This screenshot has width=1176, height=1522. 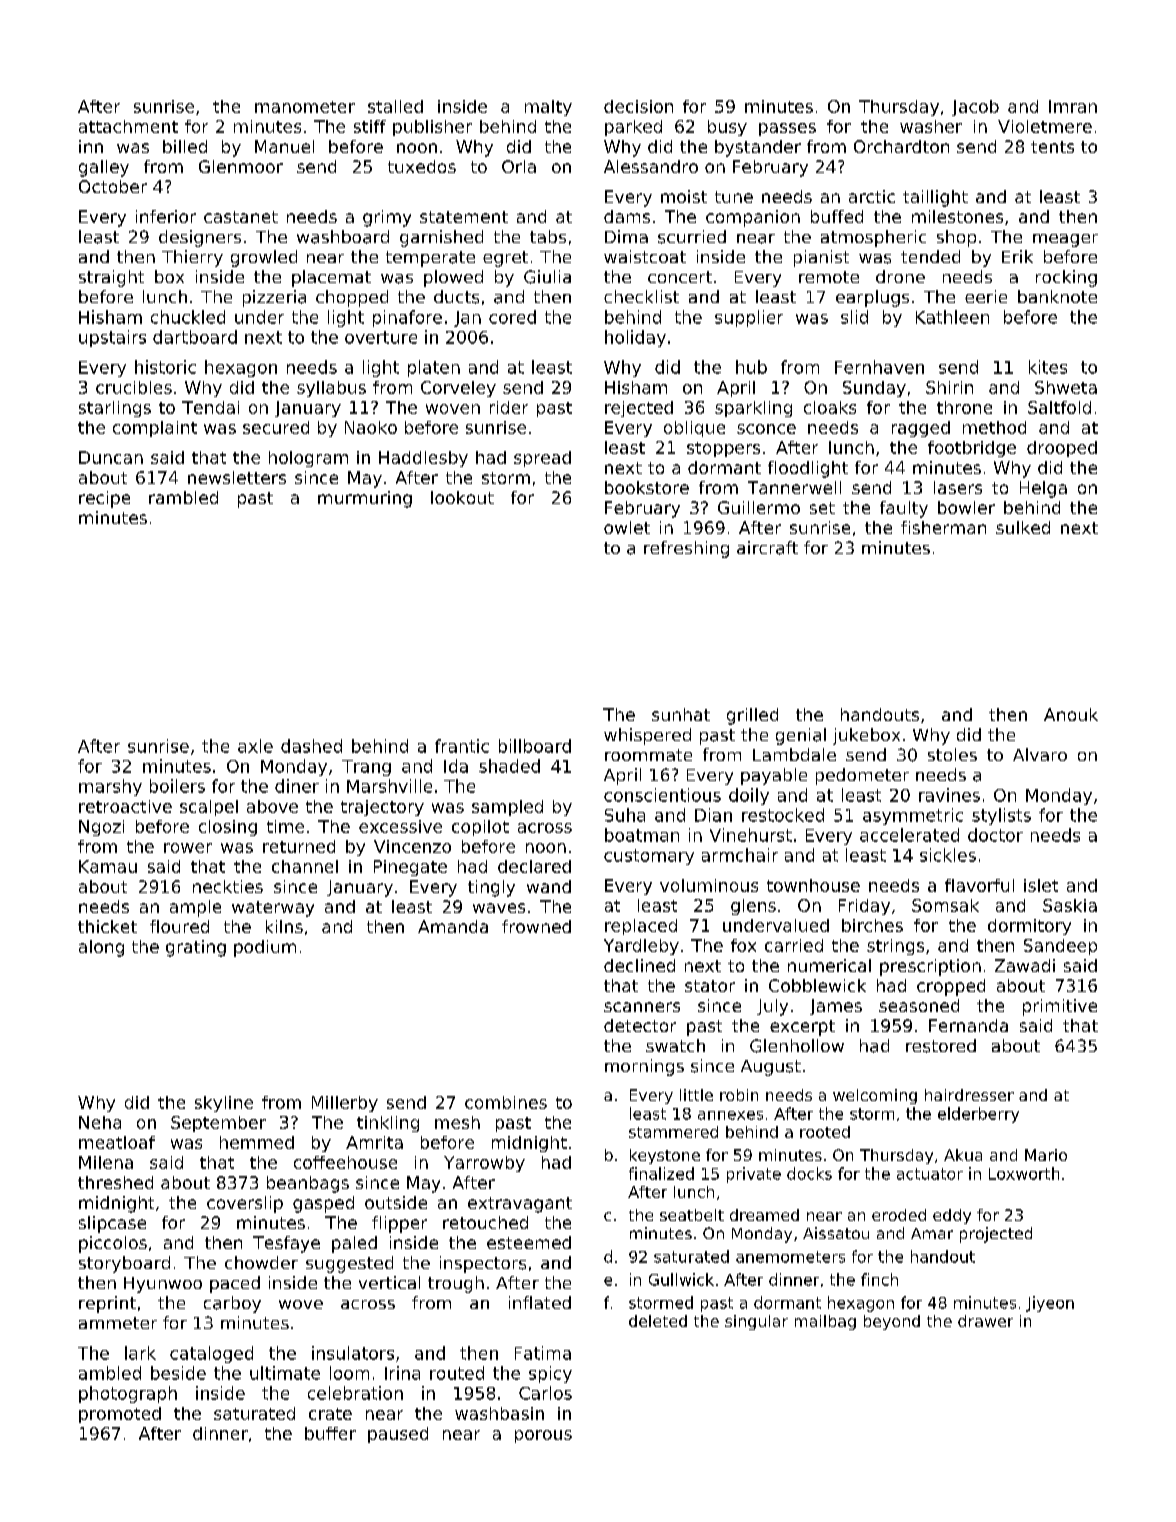 What do you see at coordinates (110, 787) in the screenshot?
I see `marshy` at bounding box center [110, 787].
